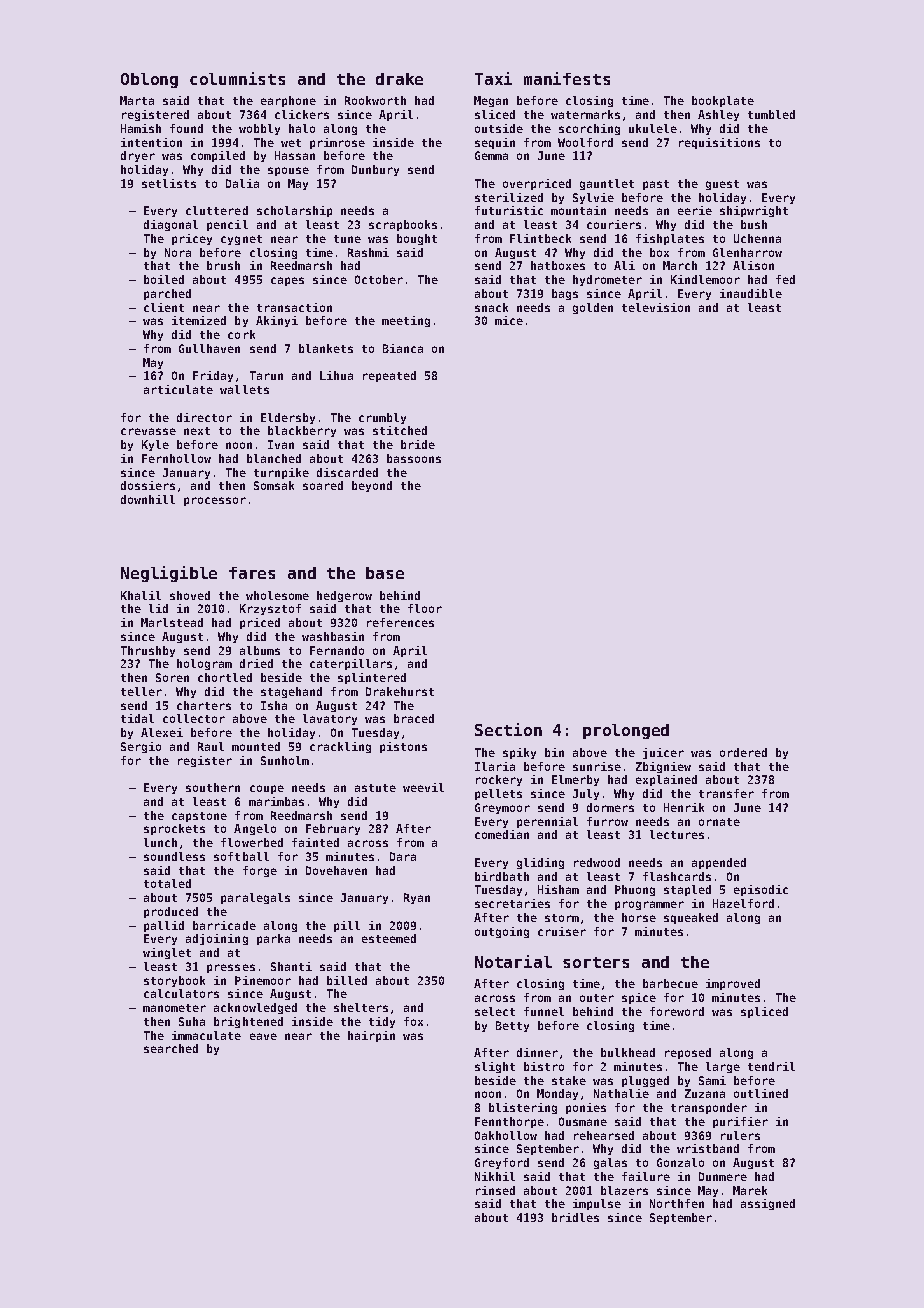  What do you see at coordinates (723, 101) in the screenshot?
I see `bookplate` at bounding box center [723, 101].
